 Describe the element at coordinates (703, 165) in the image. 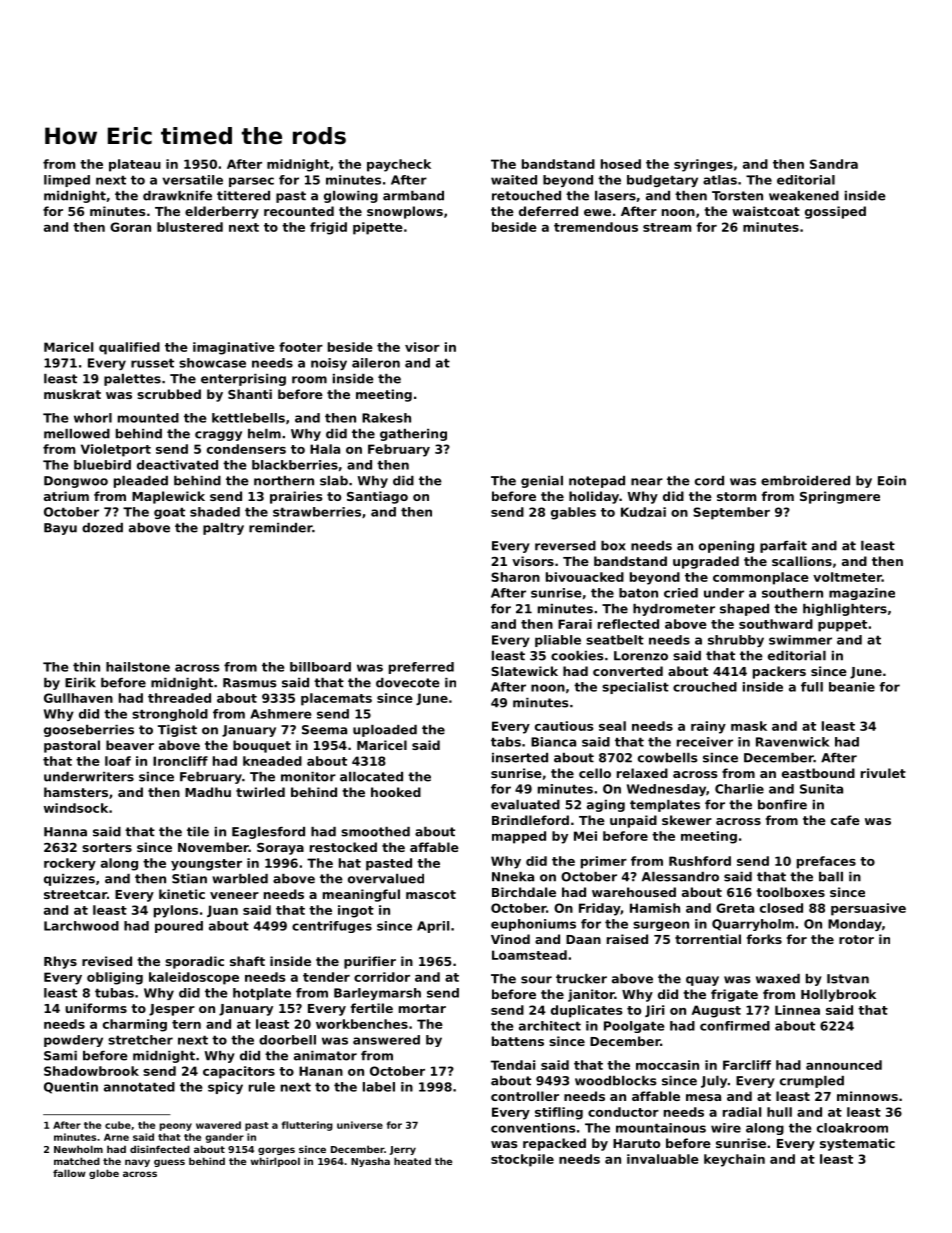

I see `syringes` at that location.
